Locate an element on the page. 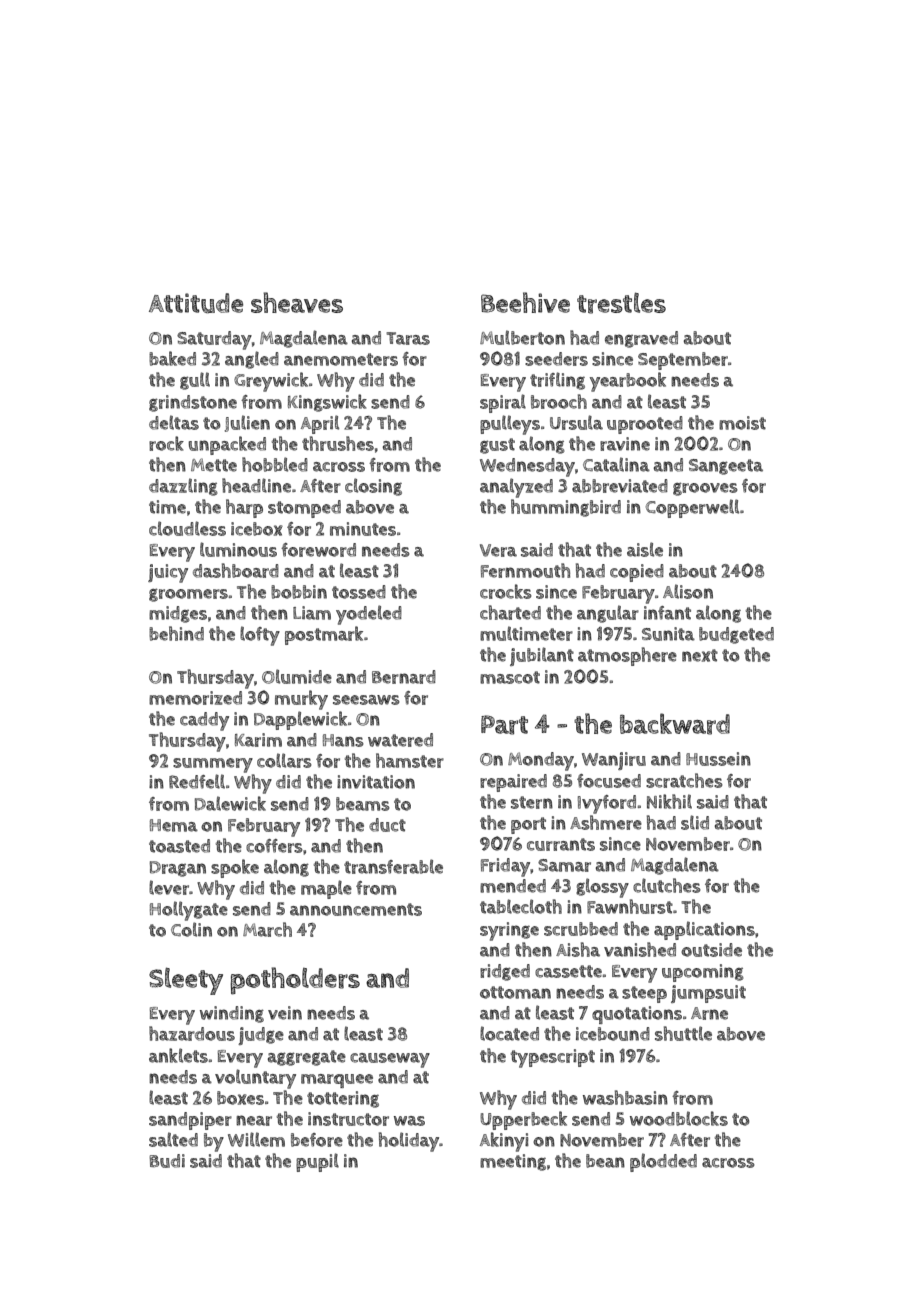  Catalina is located at coordinates (616, 464).
